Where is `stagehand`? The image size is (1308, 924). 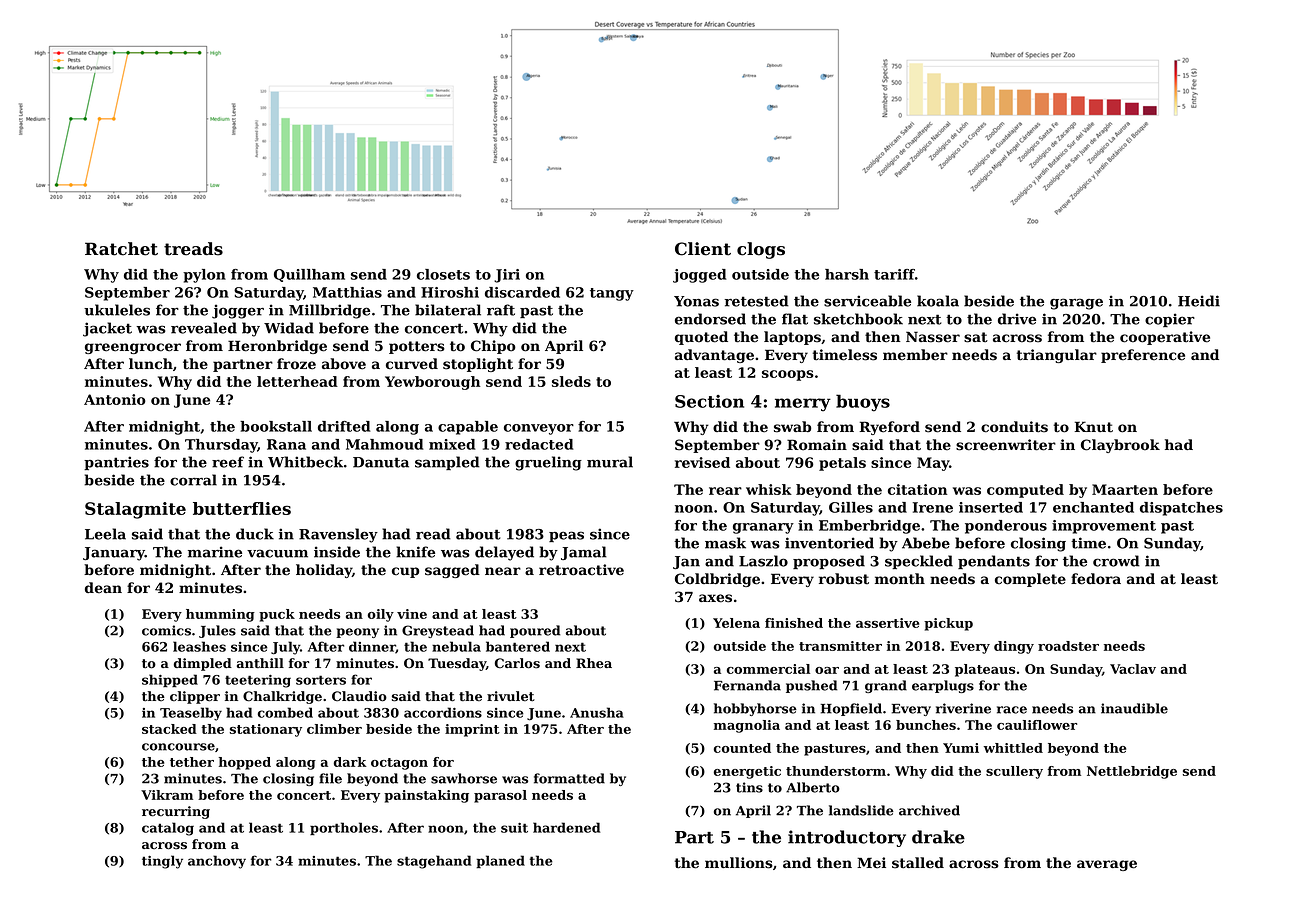
stagehand is located at coordinates (434, 862).
